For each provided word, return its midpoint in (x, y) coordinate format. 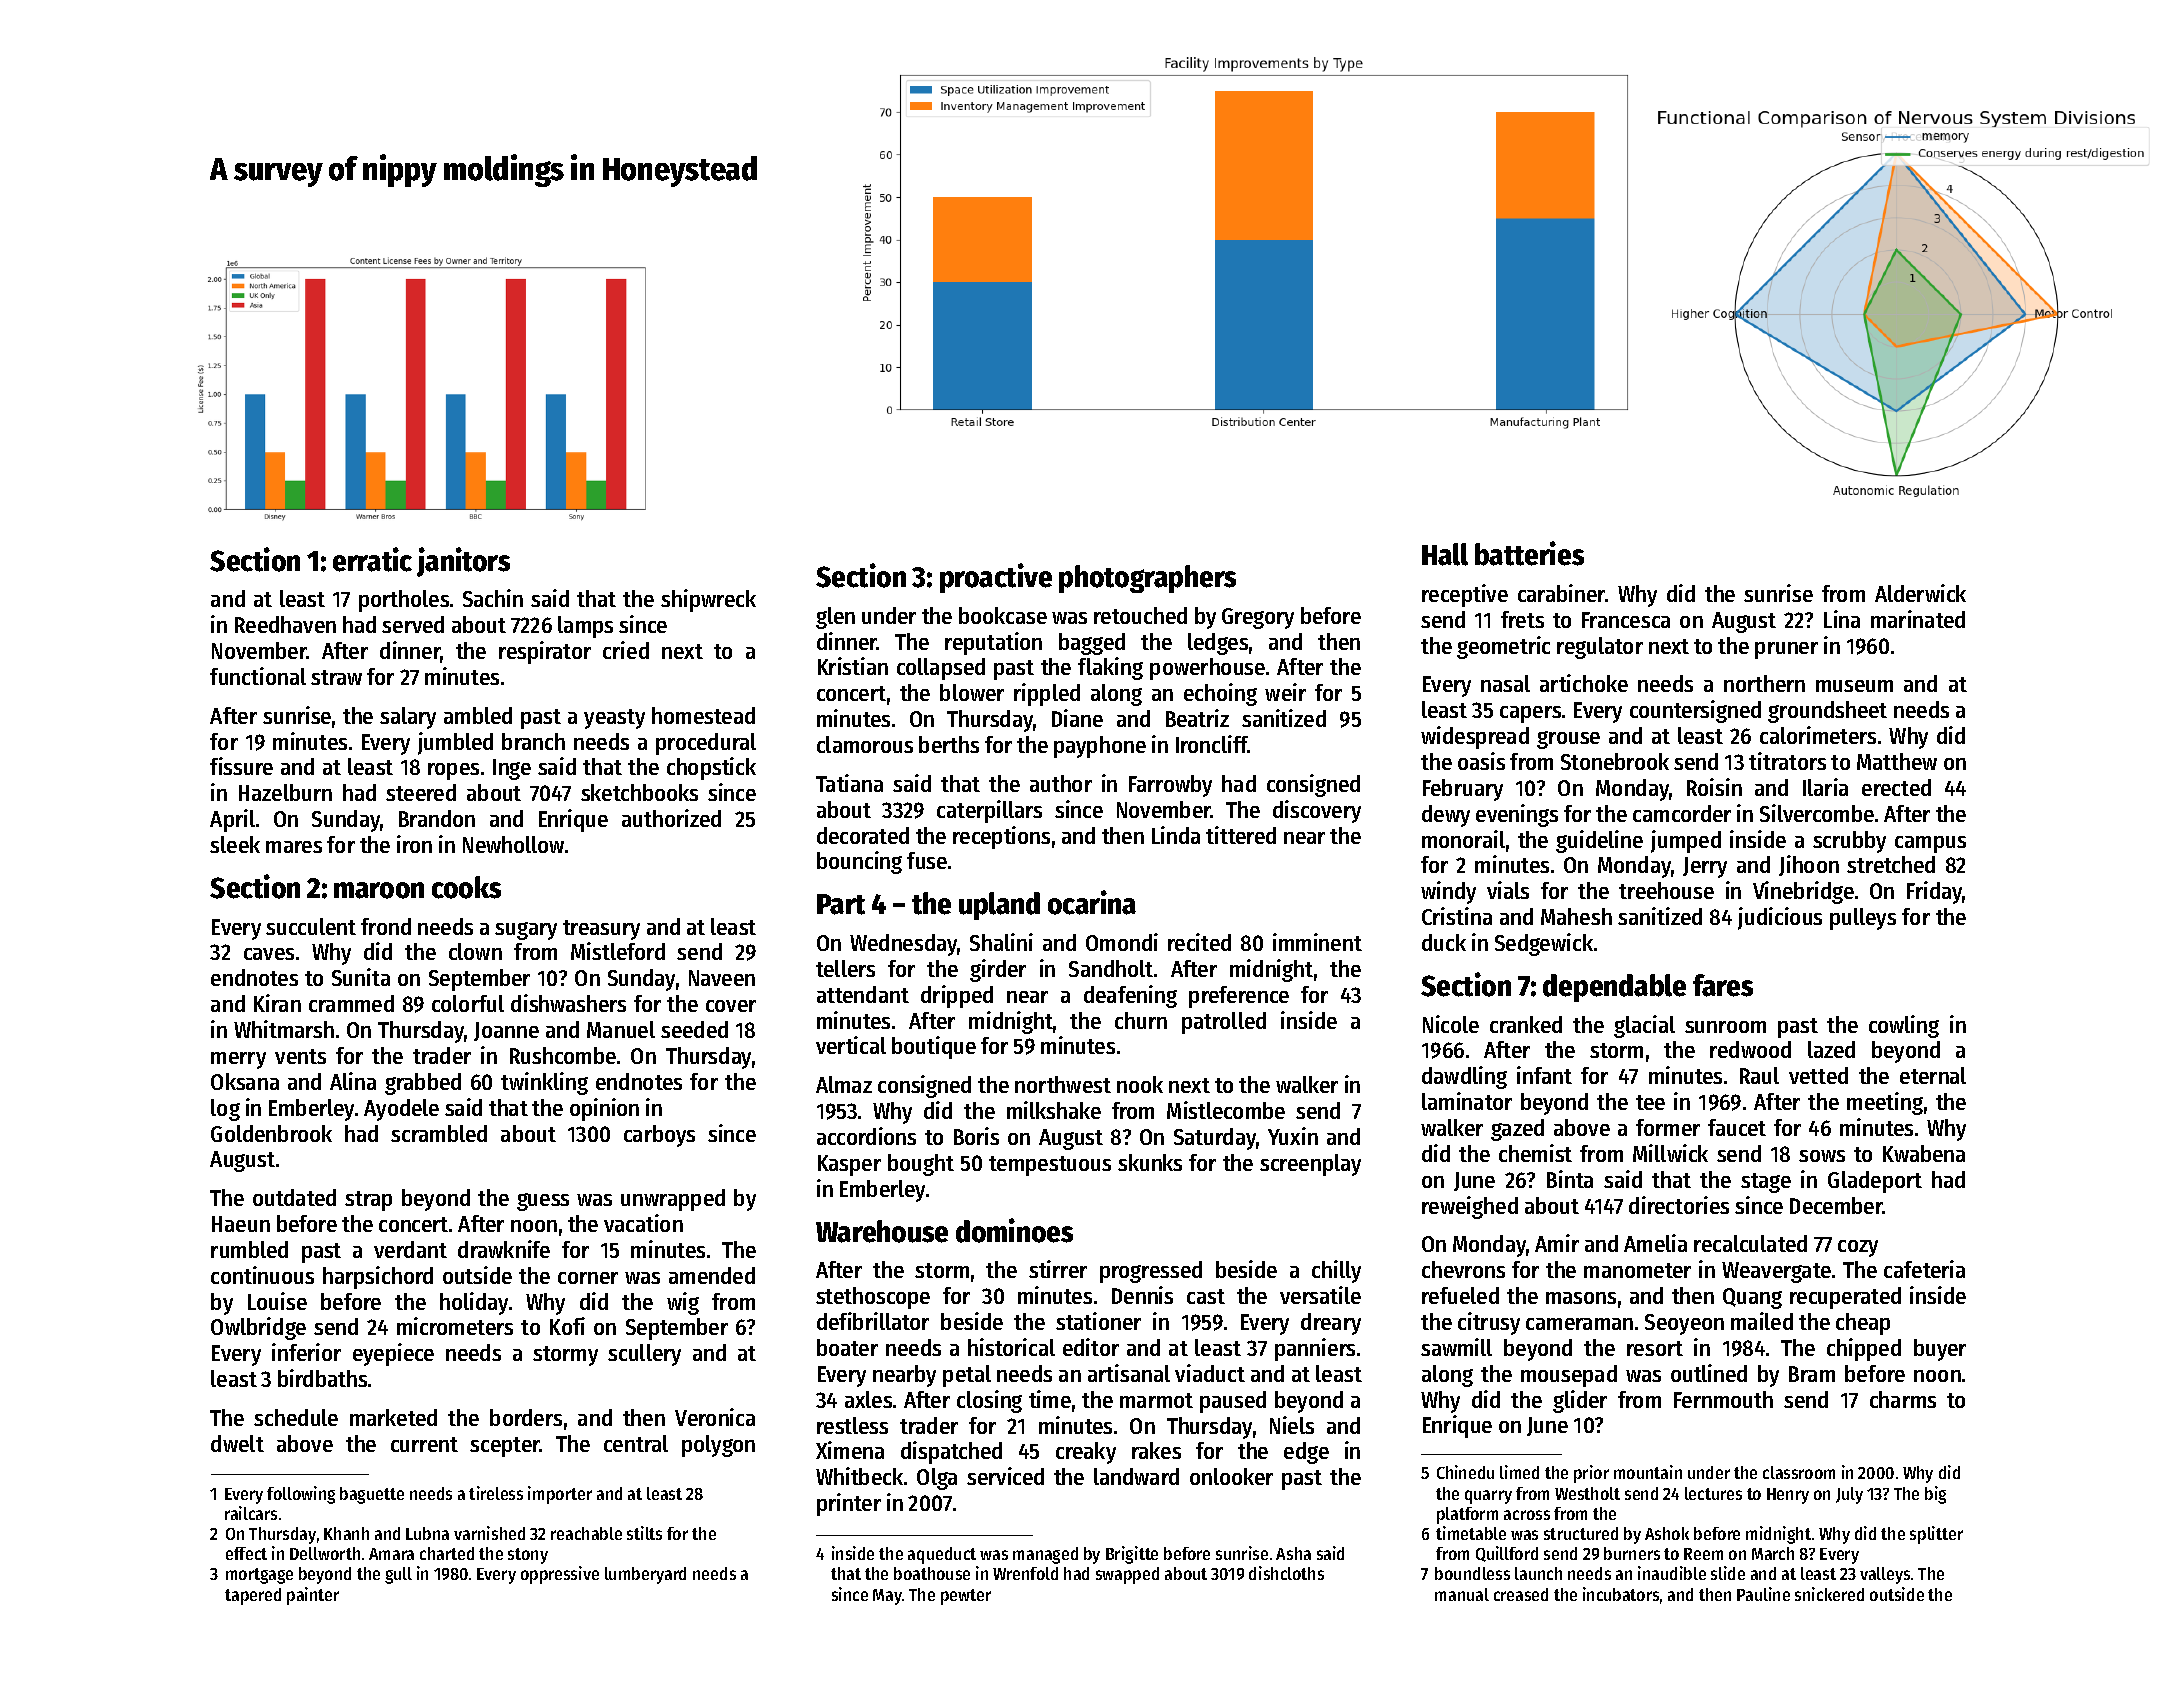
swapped (1127, 1575)
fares (1723, 985)
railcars (251, 1513)
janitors (463, 562)
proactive (996, 578)
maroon (379, 890)
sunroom (1725, 1027)
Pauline (1763, 1594)
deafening (1130, 996)
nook (1140, 1084)
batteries (1529, 553)
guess (543, 1202)
